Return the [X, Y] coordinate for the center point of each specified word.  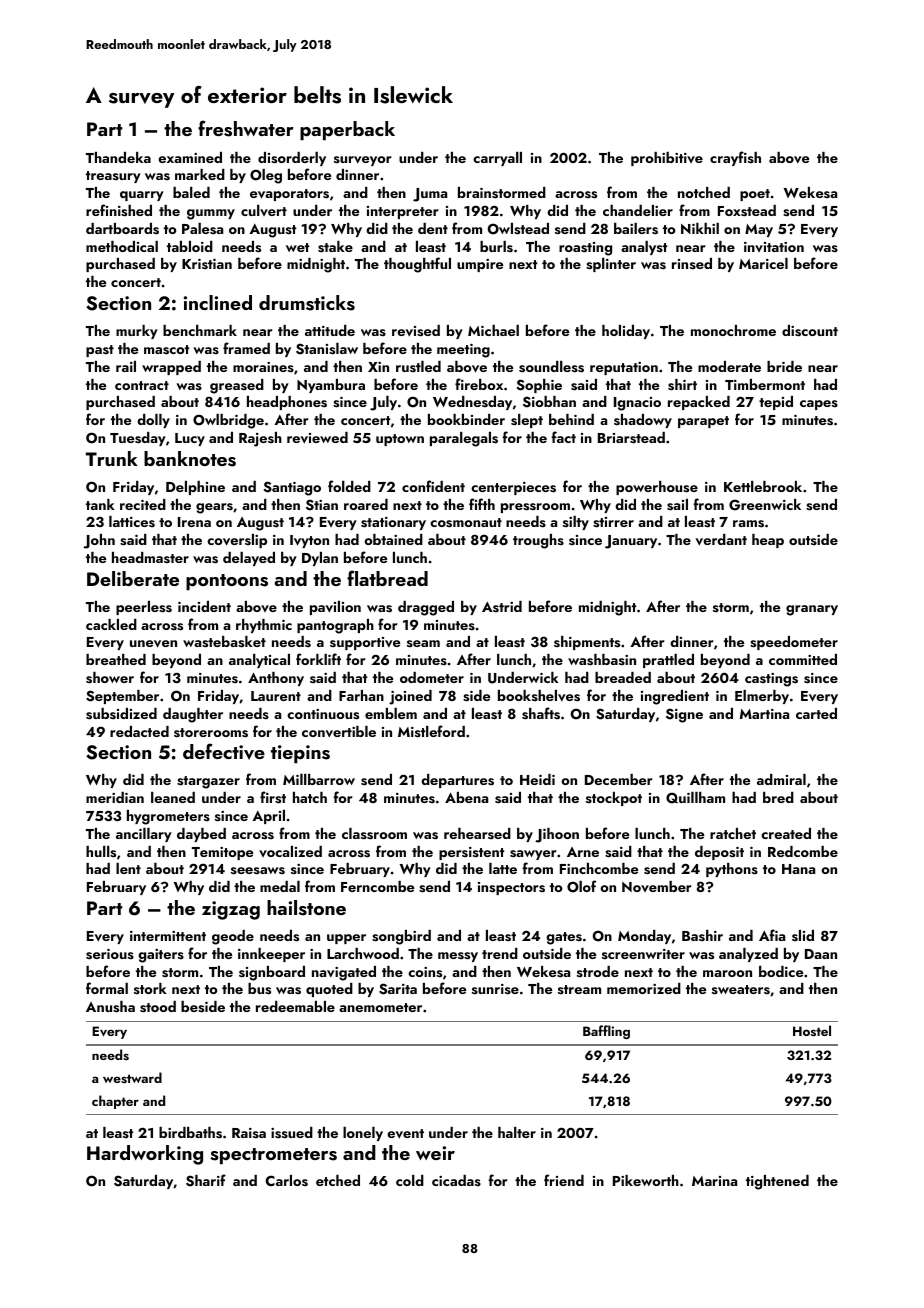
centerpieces [513, 488]
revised [416, 331]
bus [259, 989]
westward [132, 1077]
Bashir [702, 935]
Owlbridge [228, 421]
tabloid [190, 246]
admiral [781, 779]
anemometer [380, 1007]
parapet [703, 422]
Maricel [763, 263]
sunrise [495, 989]
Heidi [537, 779]
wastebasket [224, 642]
